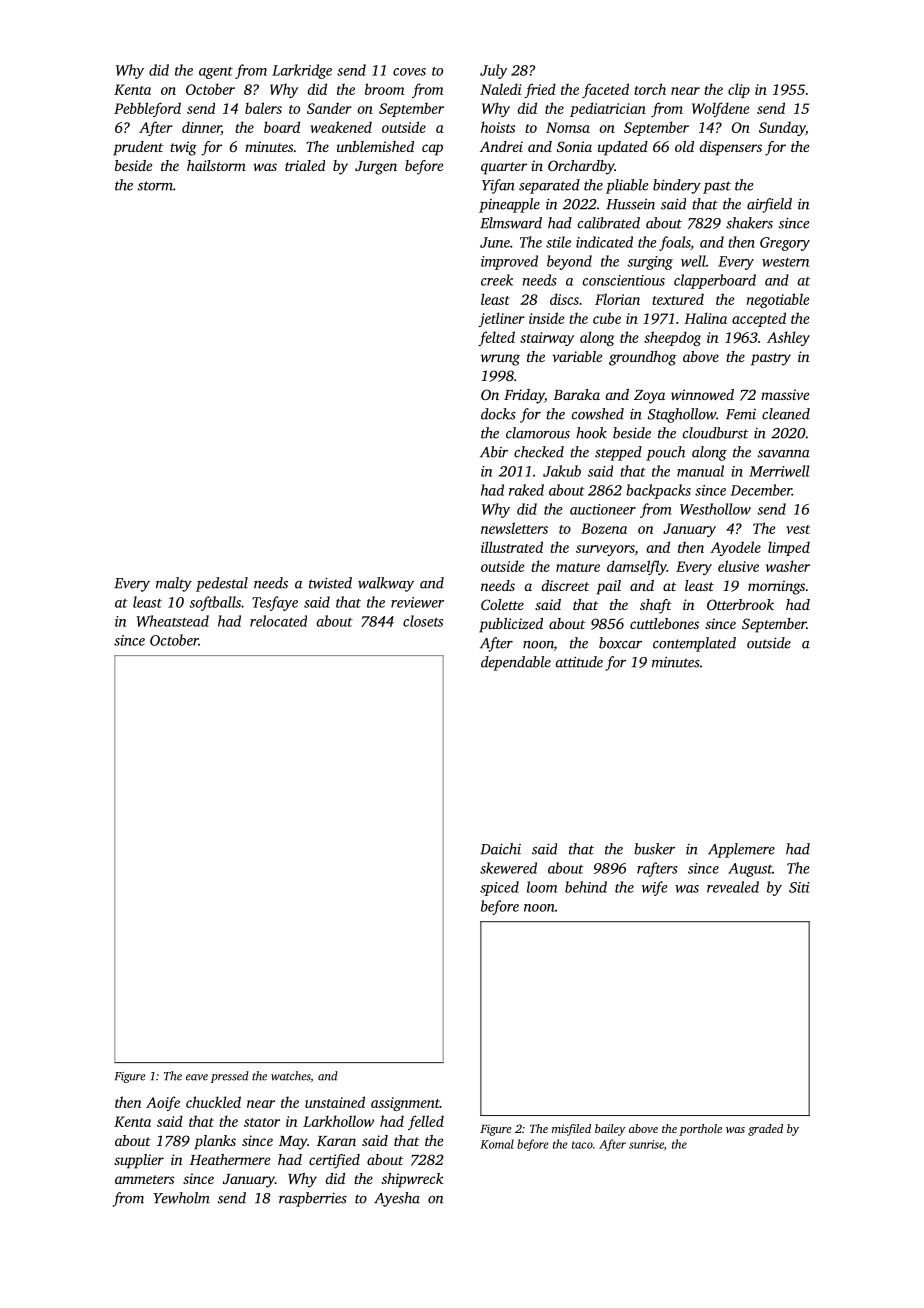  I want to click on pedestal, so click(222, 584).
